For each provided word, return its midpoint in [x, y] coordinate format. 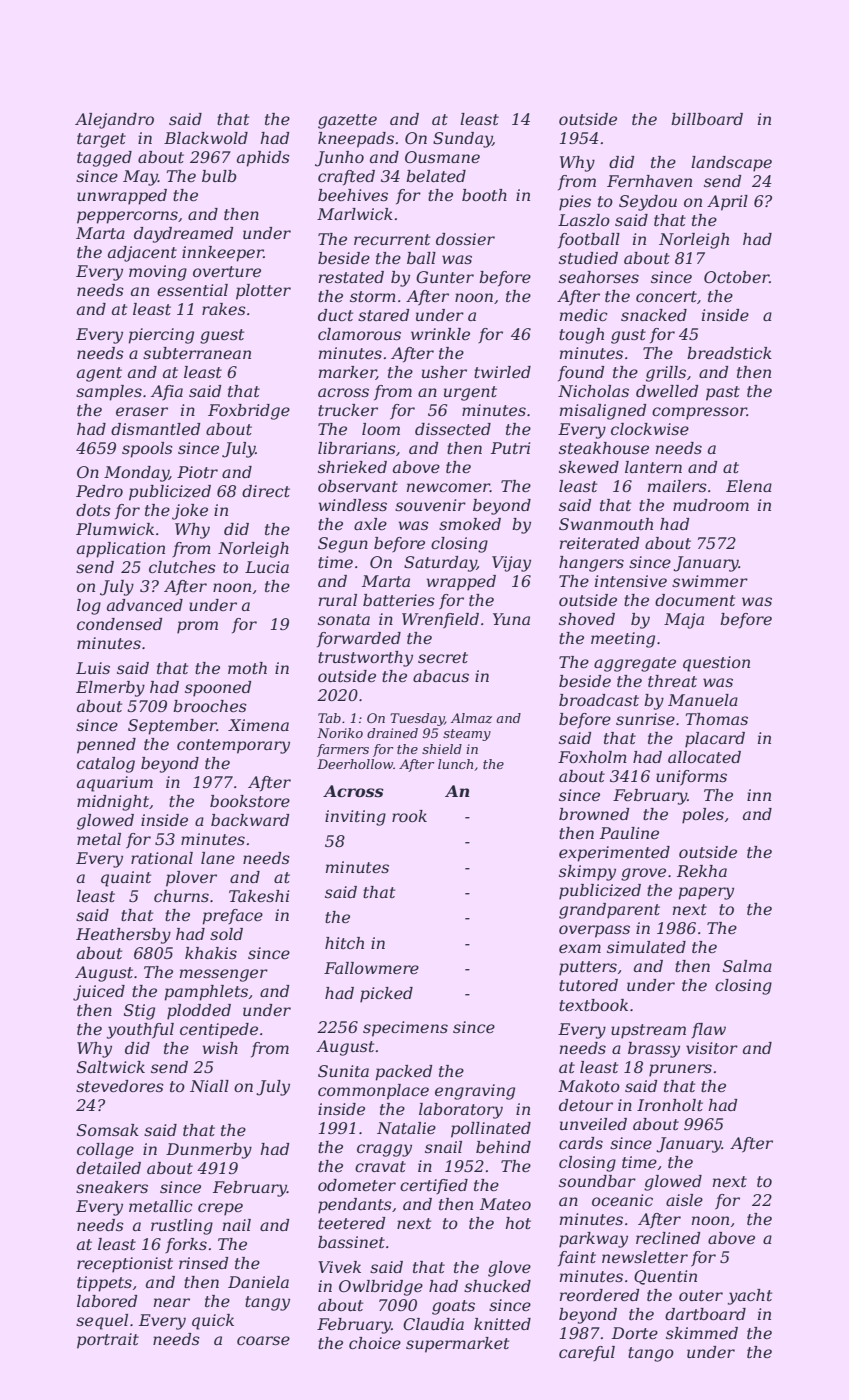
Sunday [462, 140]
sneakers [112, 1187]
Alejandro [114, 121]
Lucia [267, 567]
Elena [749, 486]
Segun [343, 545]
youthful [140, 1031]
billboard [707, 119]
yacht [750, 1297]
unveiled [593, 1124]
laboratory [461, 1111]
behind [503, 1147]
